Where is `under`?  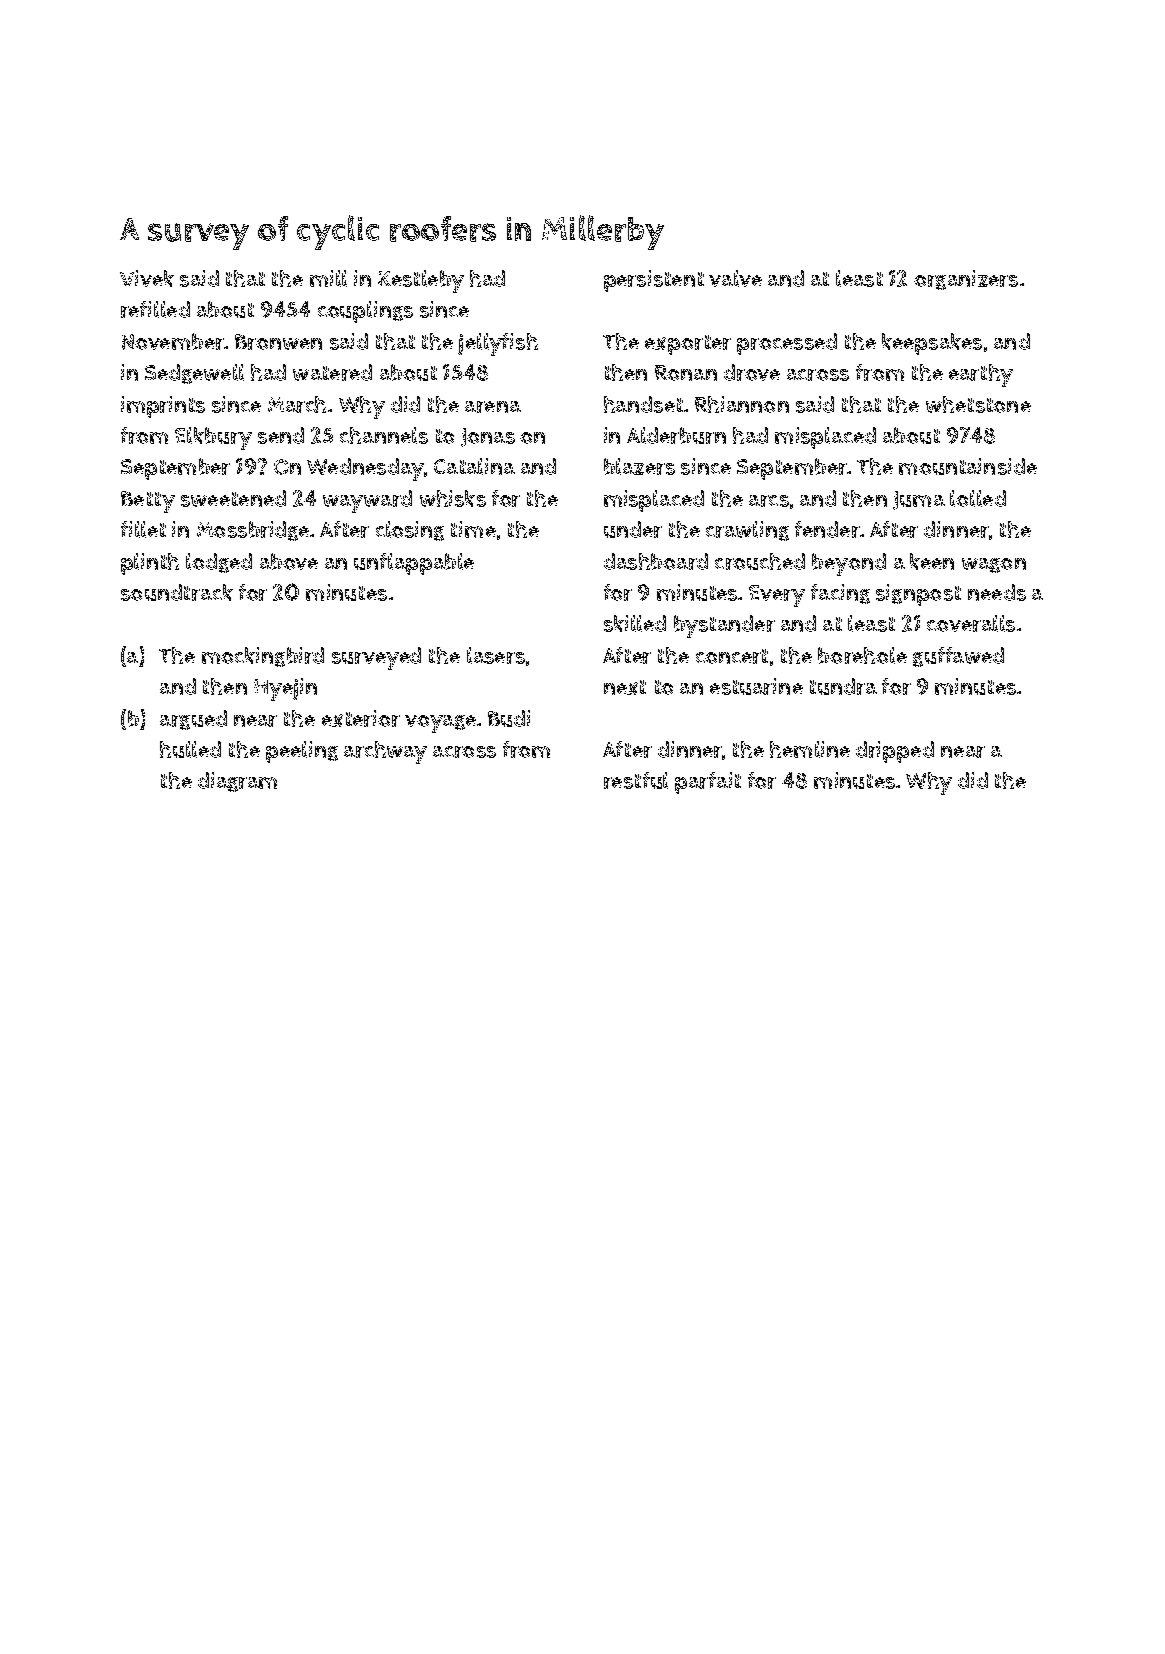 under is located at coordinates (633, 529).
